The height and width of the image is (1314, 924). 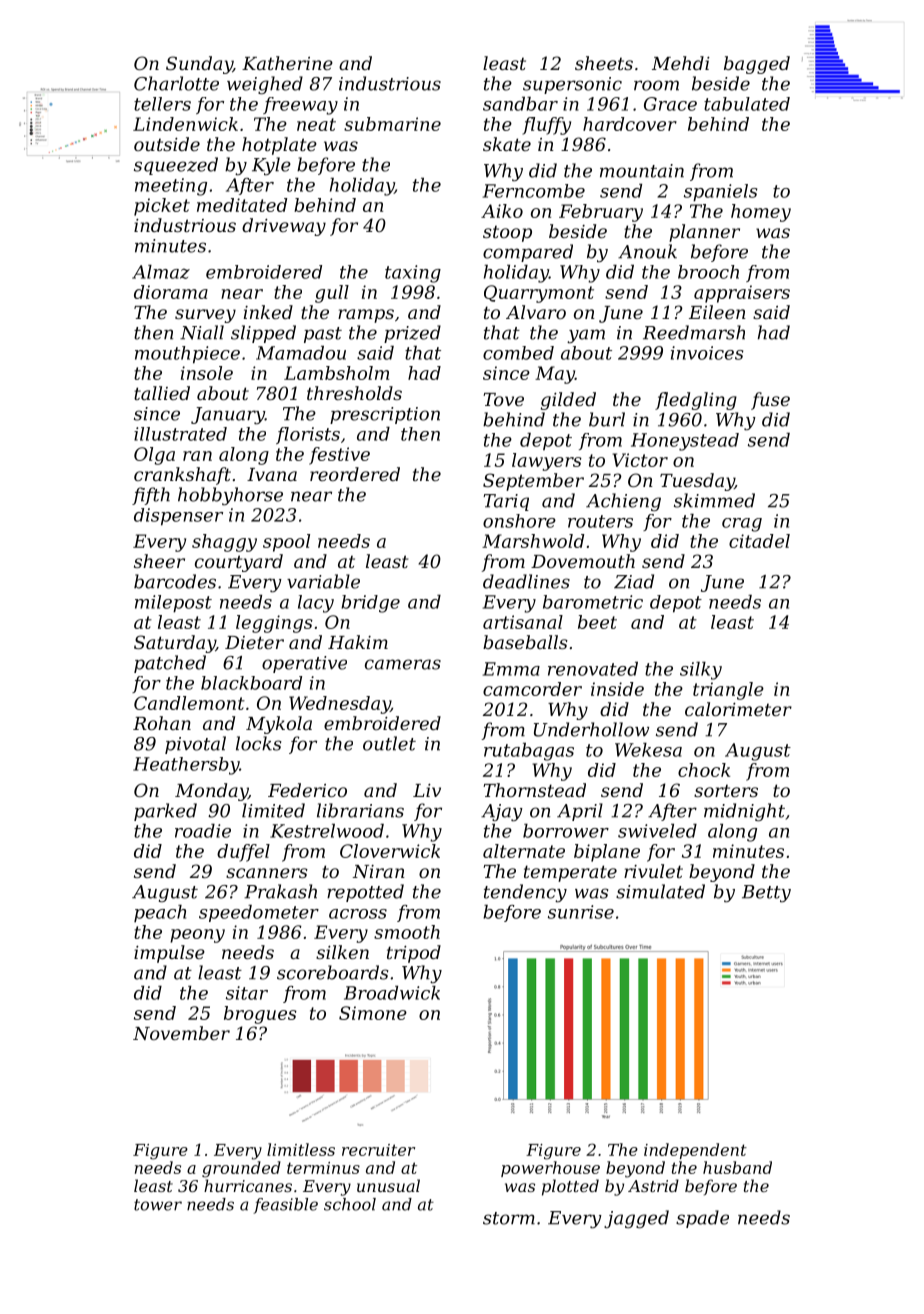 I want to click on deadlines, so click(x=526, y=581).
